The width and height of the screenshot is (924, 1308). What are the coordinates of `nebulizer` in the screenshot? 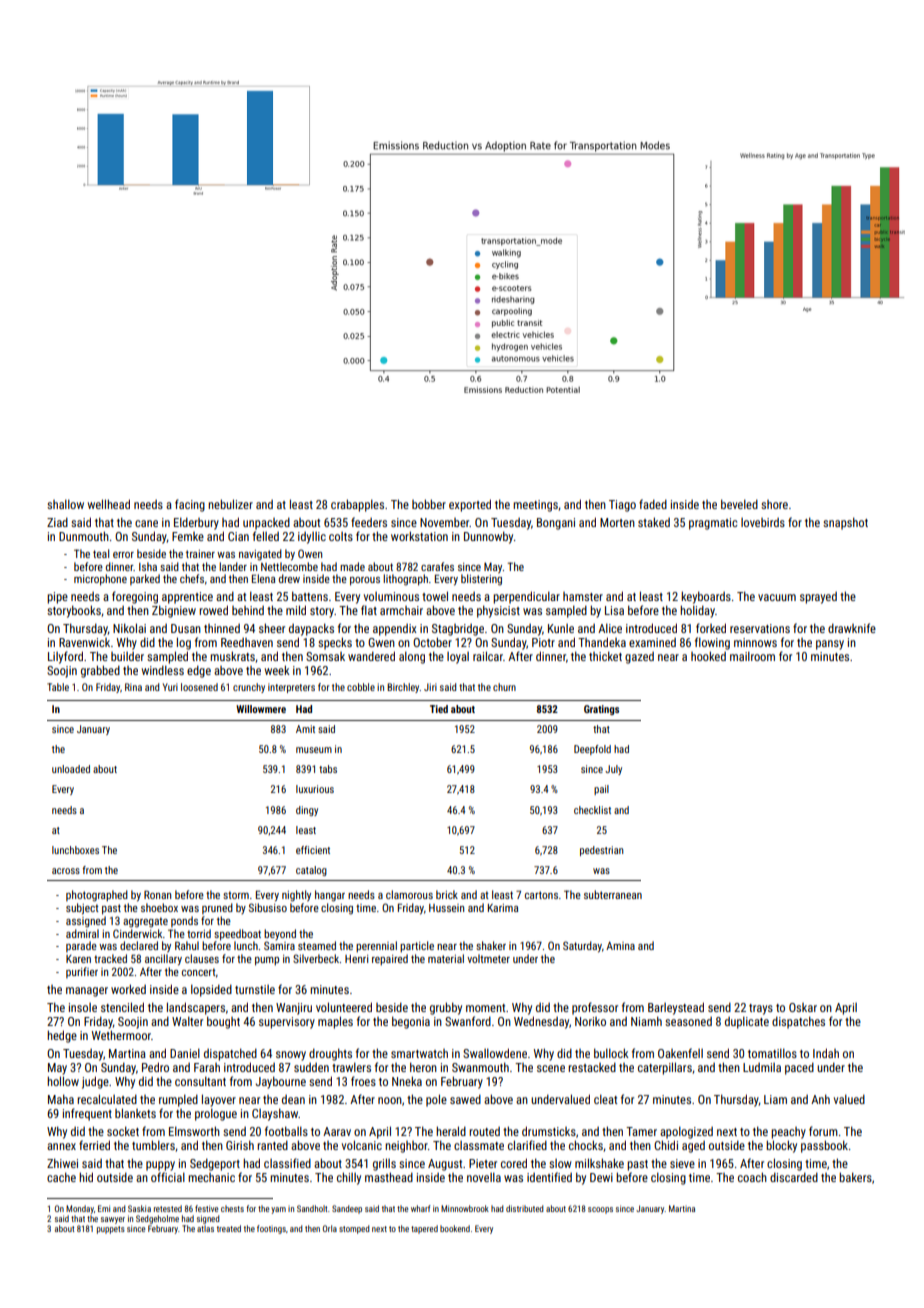 It's located at (230, 504).
